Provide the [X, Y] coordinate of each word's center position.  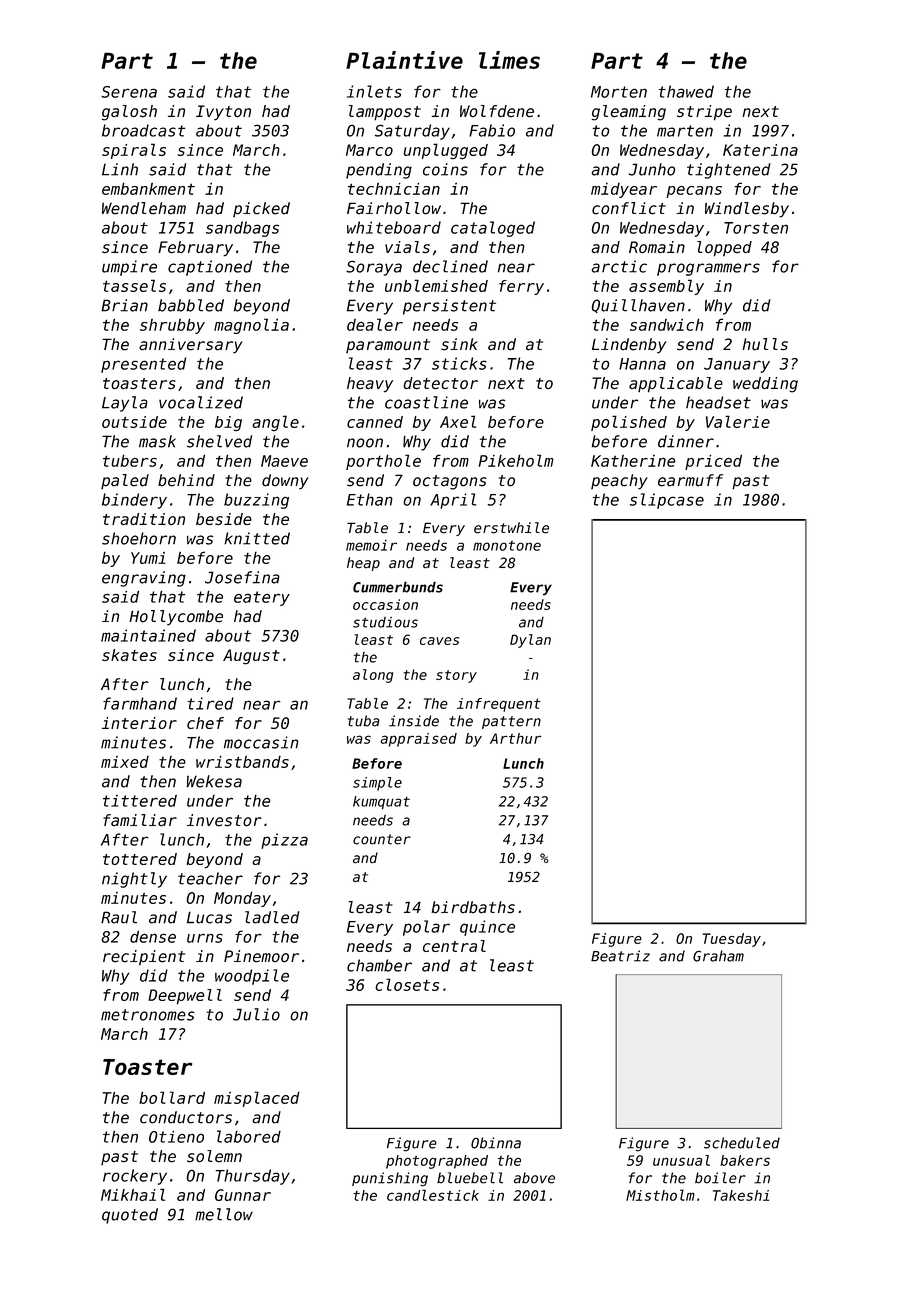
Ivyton [223, 113]
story [456, 676]
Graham [718, 956]
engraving [144, 579]
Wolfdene [497, 111]
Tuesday [732, 940]
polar [426, 928]
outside [134, 422]
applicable [676, 385]
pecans [694, 192]
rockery [135, 1177]
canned [375, 422]
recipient [144, 958]
